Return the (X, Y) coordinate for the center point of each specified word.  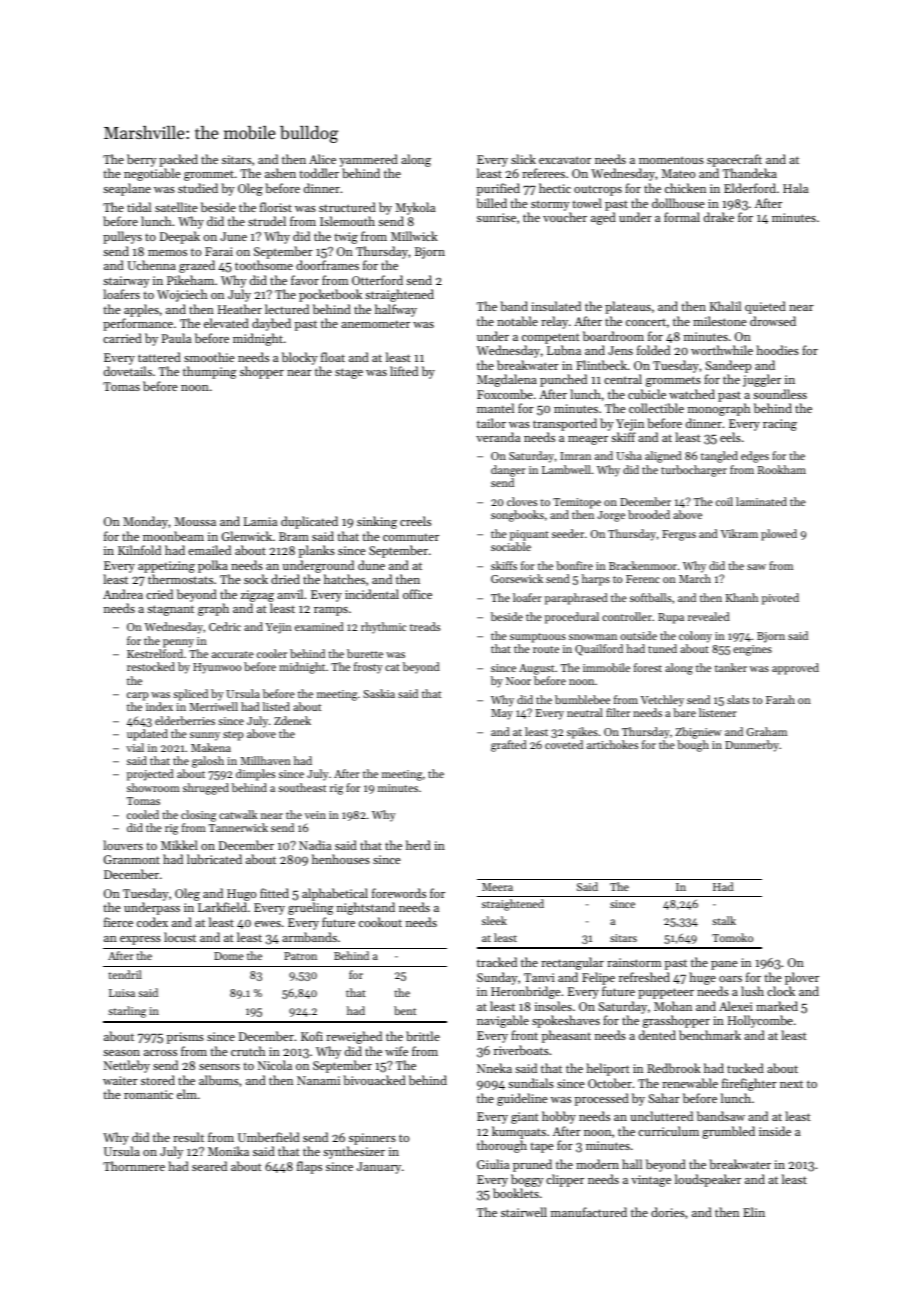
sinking (377, 522)
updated (147, 735)
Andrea (123, 594)
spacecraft (734, 160)
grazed (197, 266)
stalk (724, 920)
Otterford (377, 280)
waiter (120, 1080)
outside (638, 635)
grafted (509, 746)
